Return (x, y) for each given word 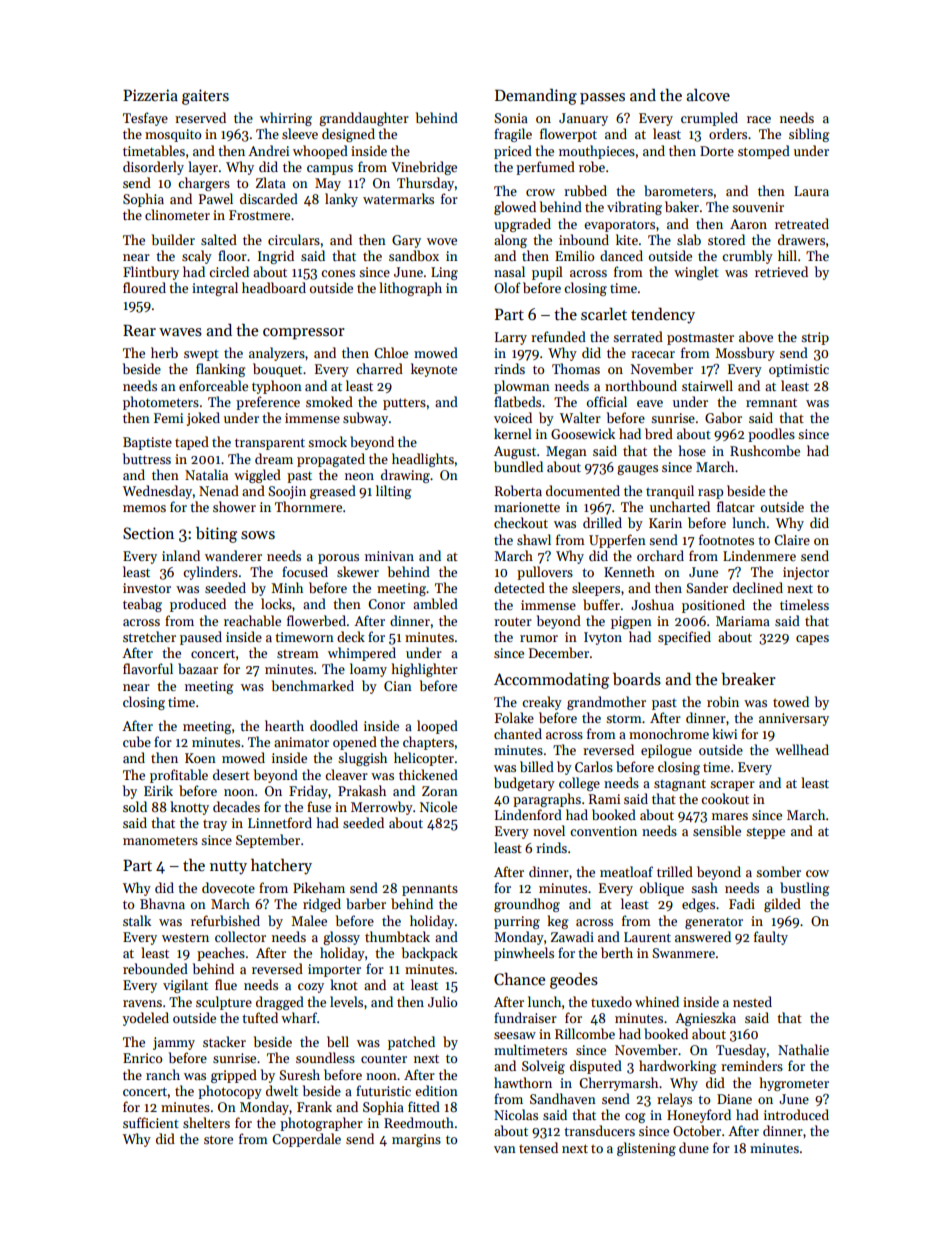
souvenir (758, 207)
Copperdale (306, 1140)
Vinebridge (424, 168)
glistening (646, 1149)
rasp (710, 494)
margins (416, 1140)
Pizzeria (150, 95)
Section (148, 533)
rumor (539, 638)
